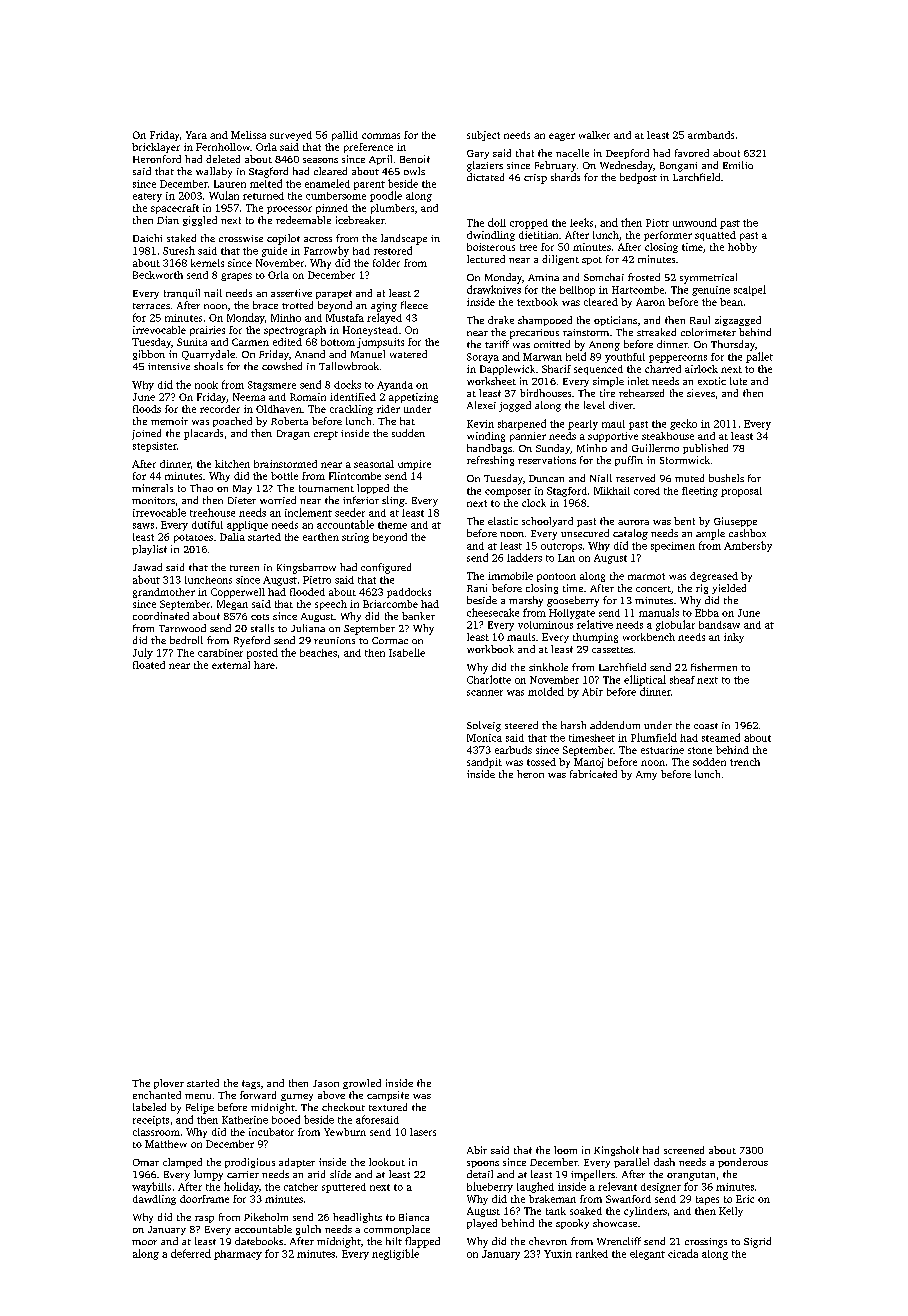  I want to click on Yara, so click(196, 135).
